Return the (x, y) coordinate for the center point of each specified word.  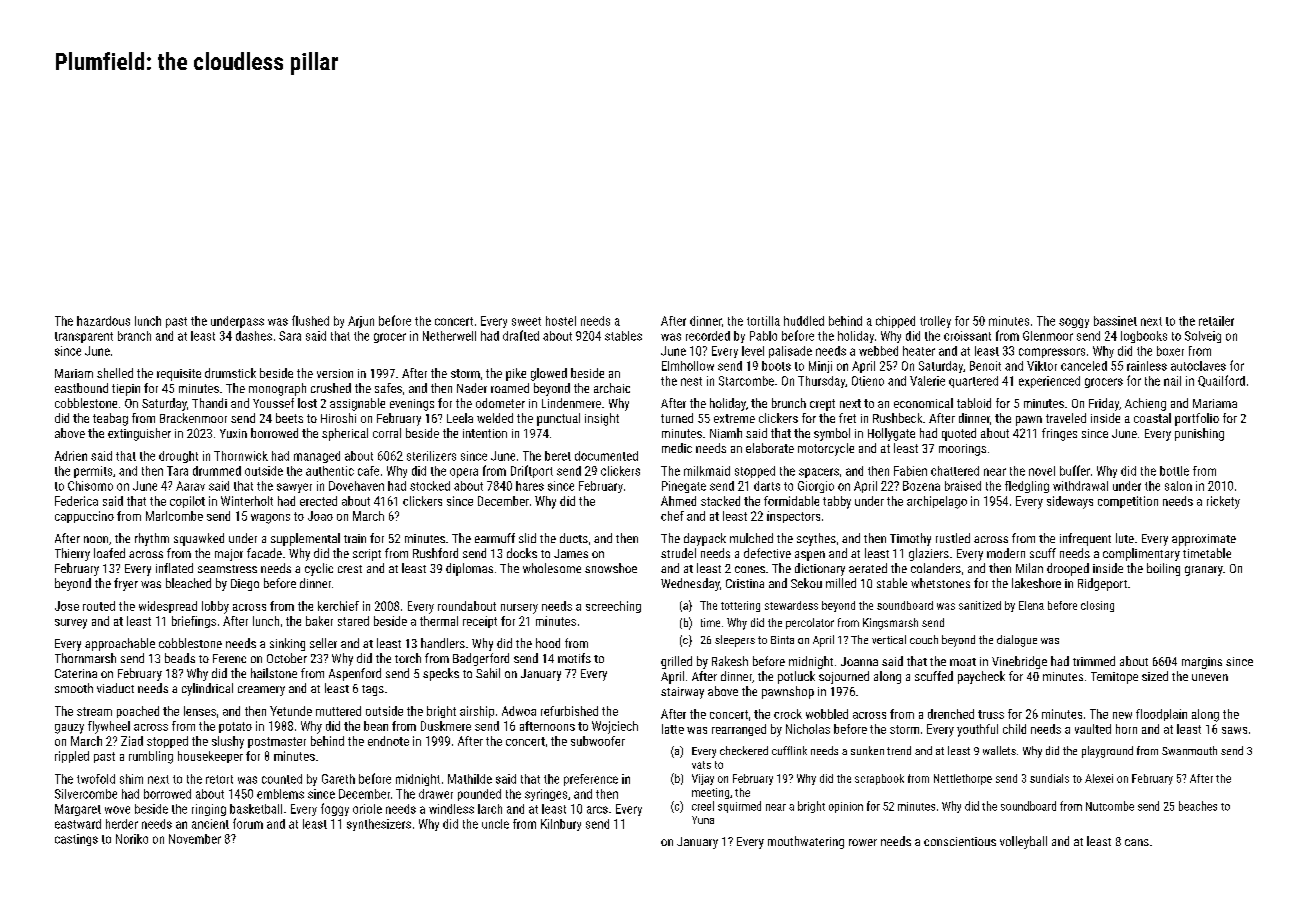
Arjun (361, 322)
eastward (78, 824)
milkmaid (707, 471)
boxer (1170, 351)
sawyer (294, 488)
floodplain (1161, 715)
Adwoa (519, 711)
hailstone (274, 673)
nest (691, 381)
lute (1125, 538)
